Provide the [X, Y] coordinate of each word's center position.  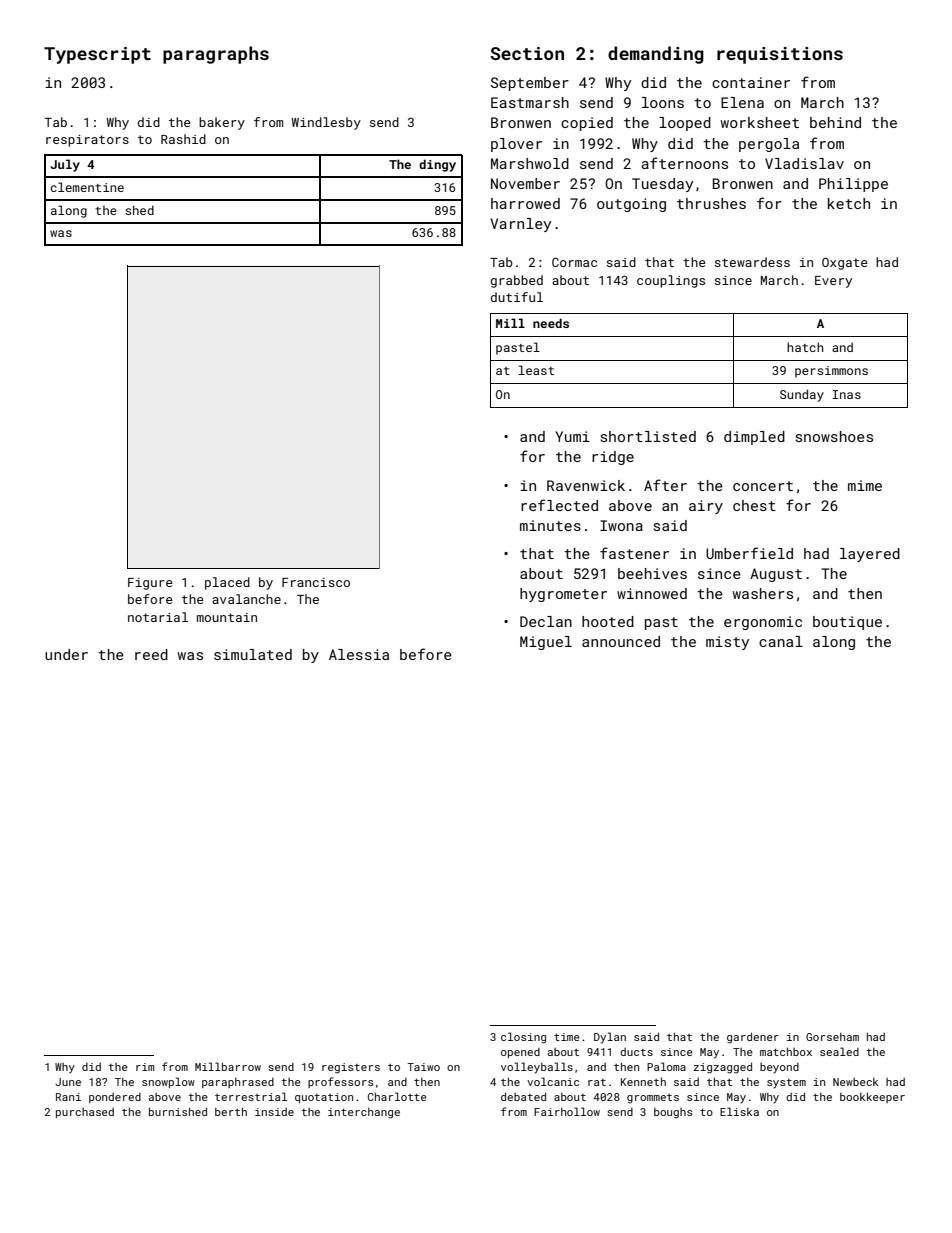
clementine [87, 187]
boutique [847, 623]
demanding [656, 55]
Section [527, 53]
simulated [253, 654]
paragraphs [216, 55]
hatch [805, 347]
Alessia [359, 654]
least [536, 370]
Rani [68, 1097]
